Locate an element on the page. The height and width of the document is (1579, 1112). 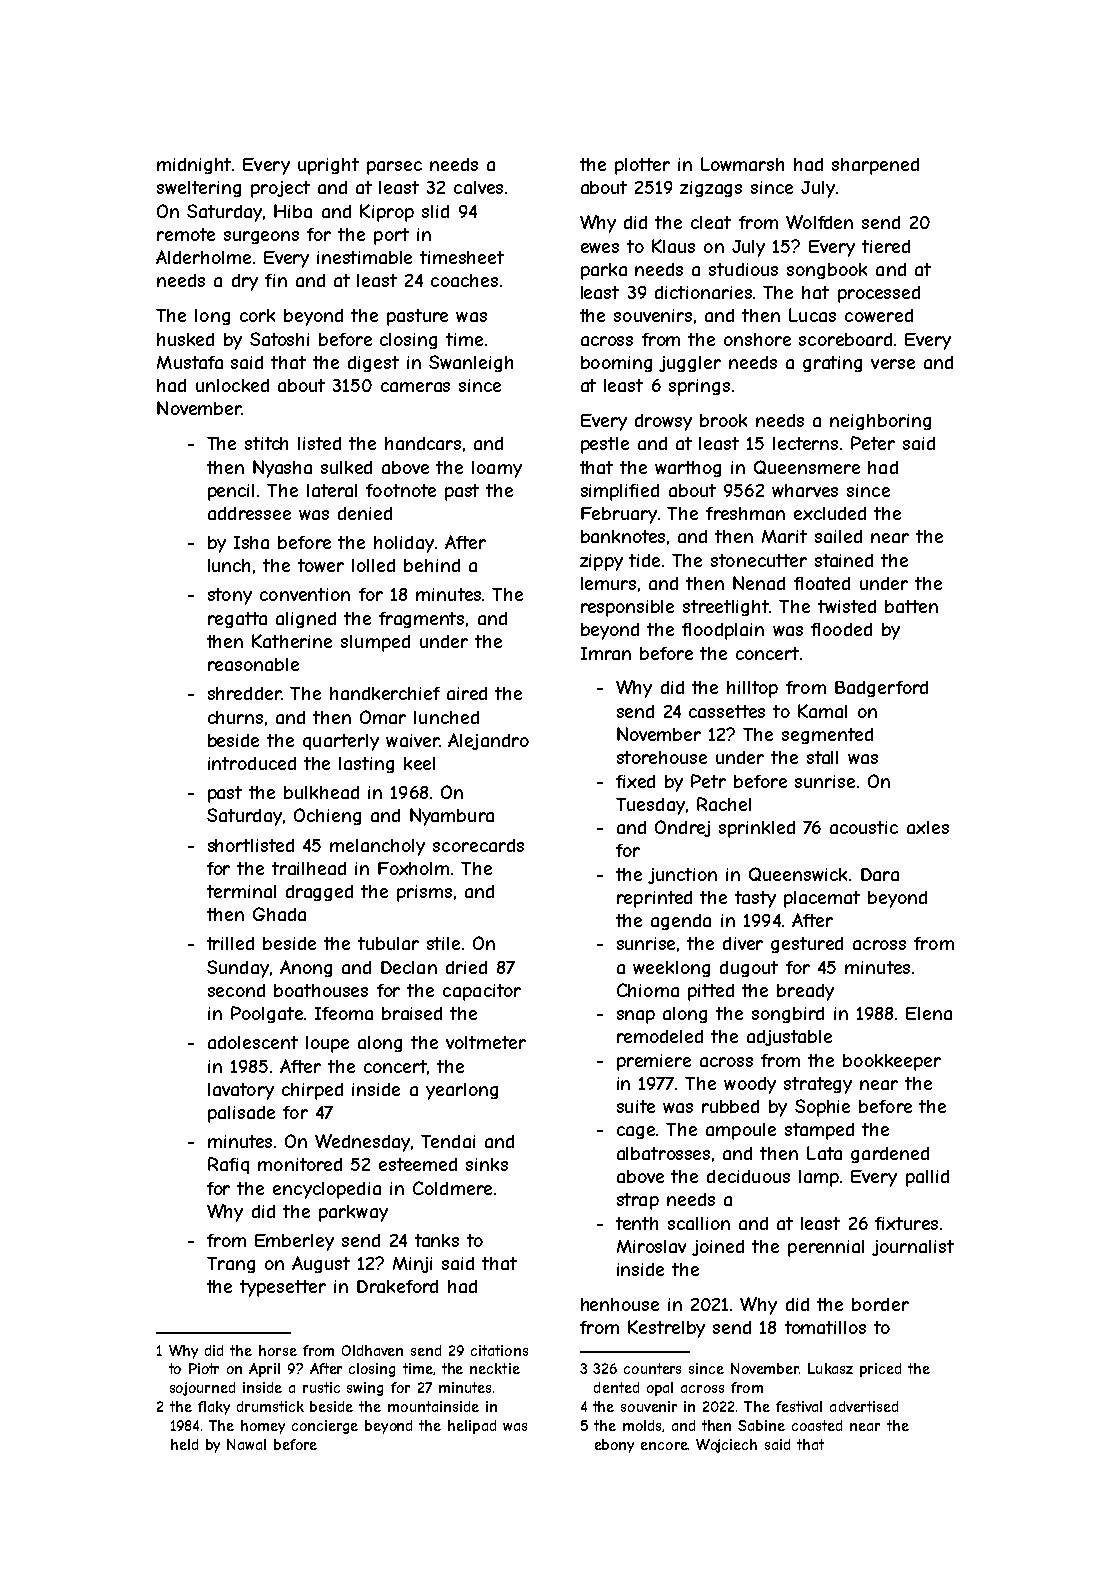
terminal is located at coordinates (241, 891).
